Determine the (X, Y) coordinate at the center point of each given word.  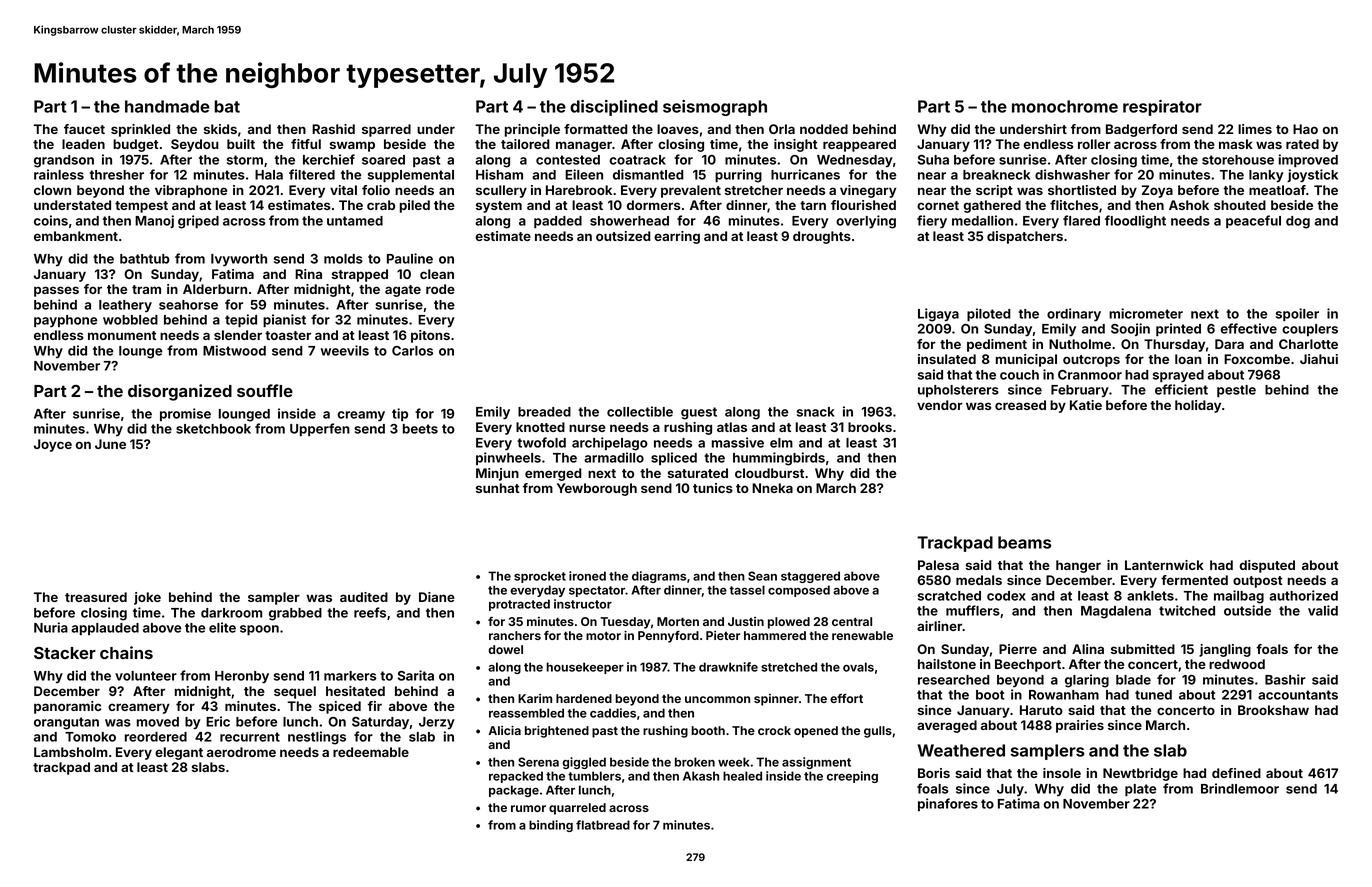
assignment (816, 763)
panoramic (67, 707)
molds (343, 259)
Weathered (961, 750)
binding (551, 826)
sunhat (498, 488)
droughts (822, 237)
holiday (1198, 406)
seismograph (715, 108)
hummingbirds (779, 459)
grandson (64, 161)
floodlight (1135, 222)
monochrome (1065, 106)
